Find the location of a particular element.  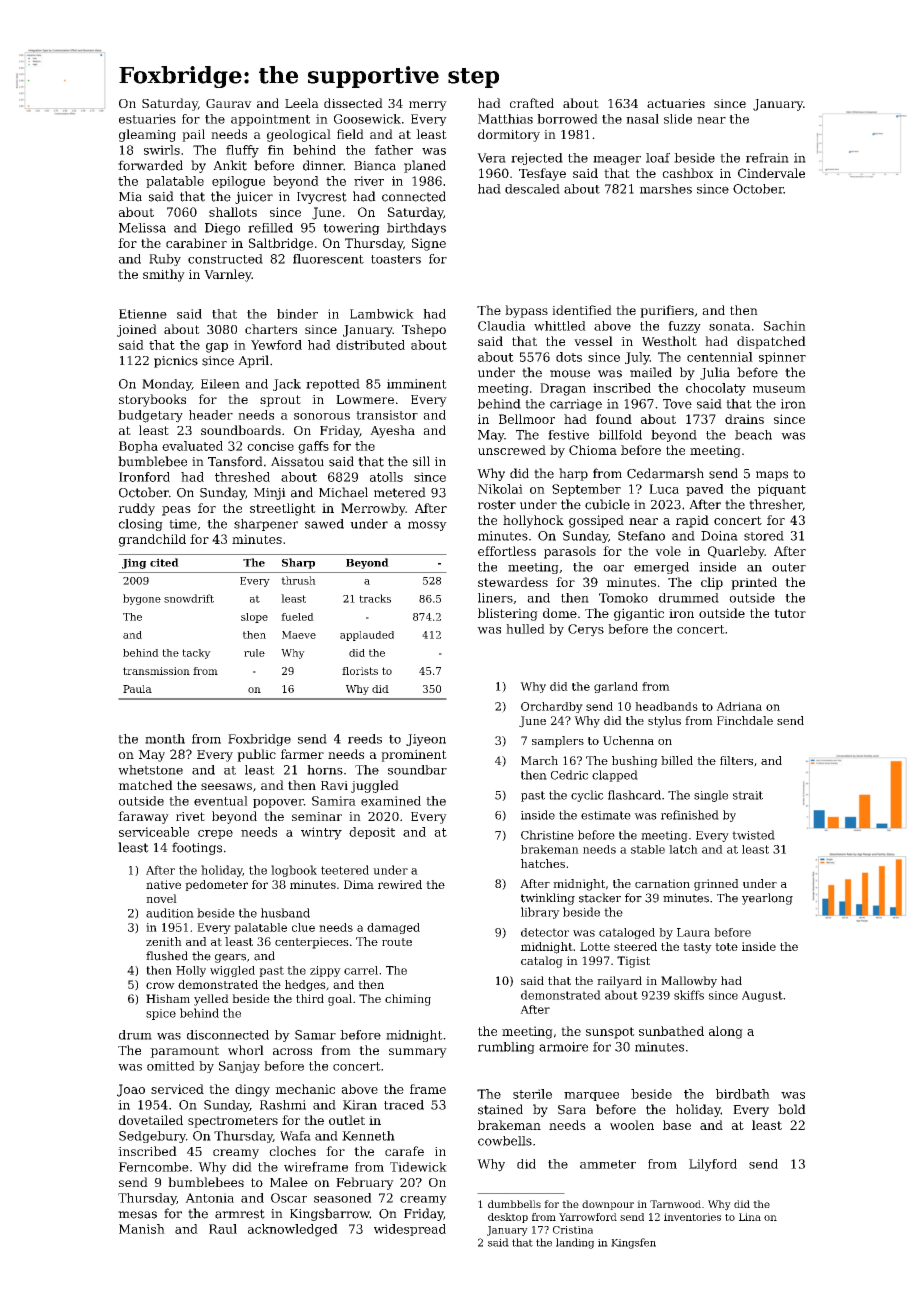

dumbbells is located at coordinates (514, 1204).
